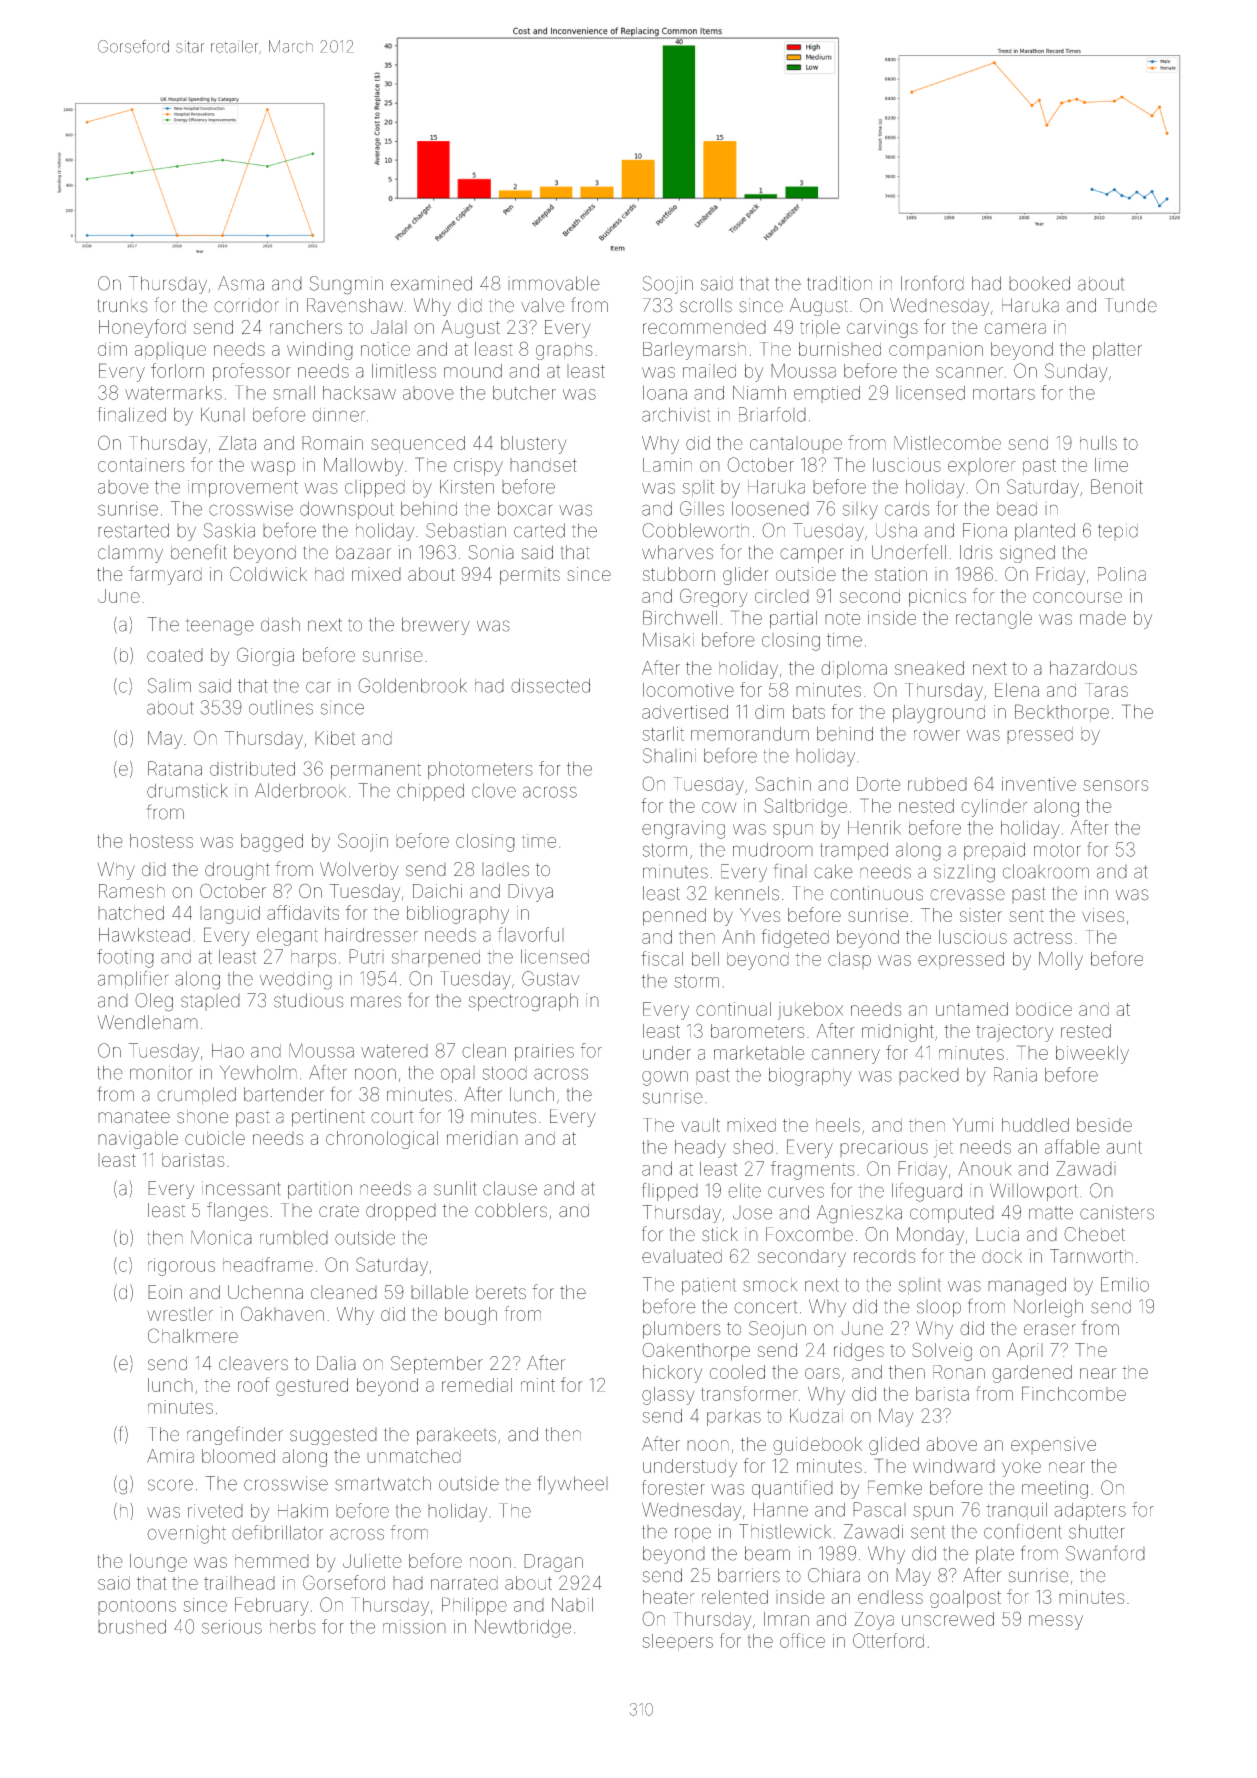 This page has height=1778, width=1257. What do you see at coordinates (480, 770) in the page?
I see `photometers` at bounding box center [480, 770].
